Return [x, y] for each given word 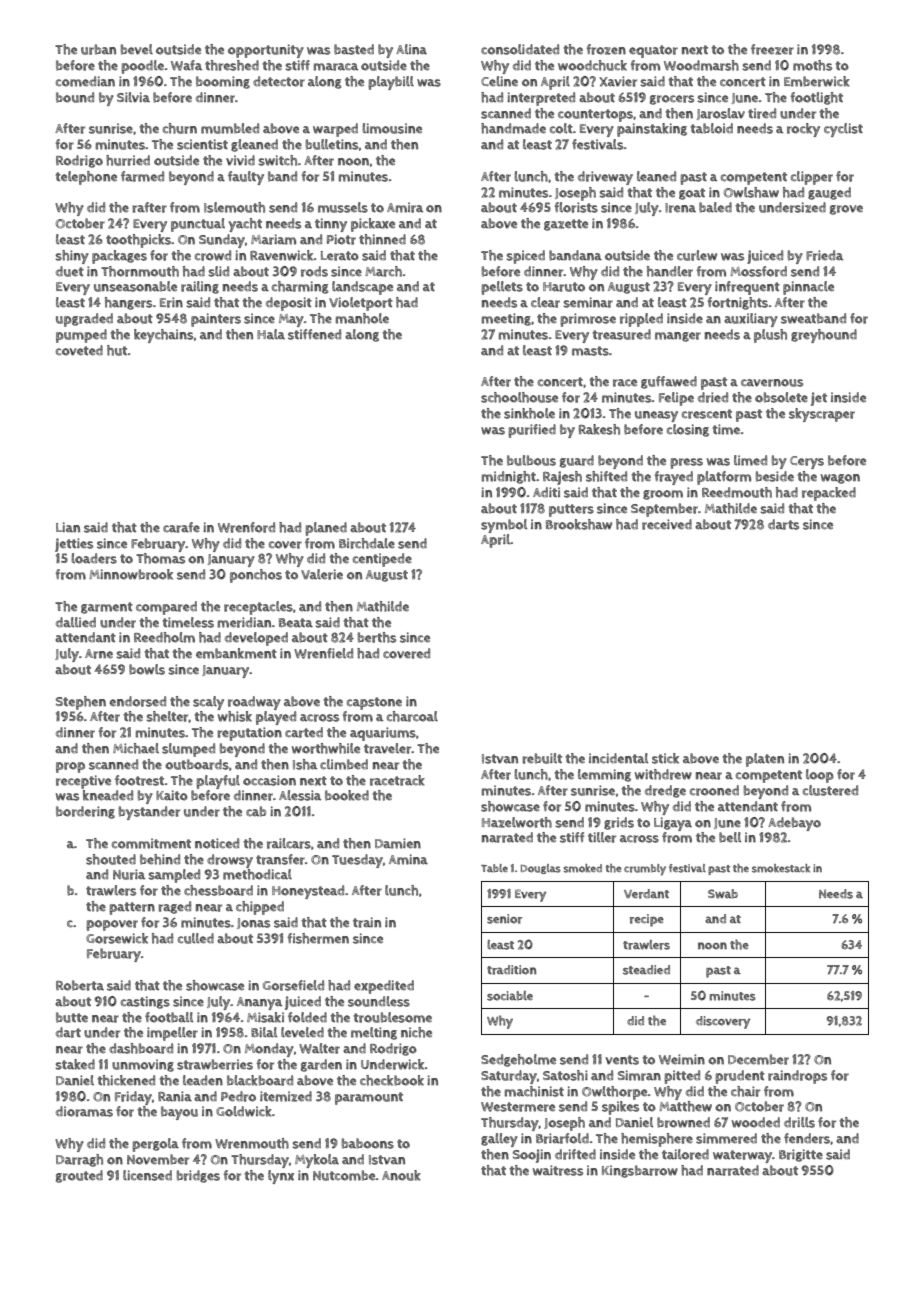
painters [216, 320]
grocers [672, 100]
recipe [647, 920]
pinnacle [808, 288]
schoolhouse [519, 397]
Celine [499, 81]
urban [98, 49]
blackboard [260, 1080]
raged [174, 907]
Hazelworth [517, 822]
